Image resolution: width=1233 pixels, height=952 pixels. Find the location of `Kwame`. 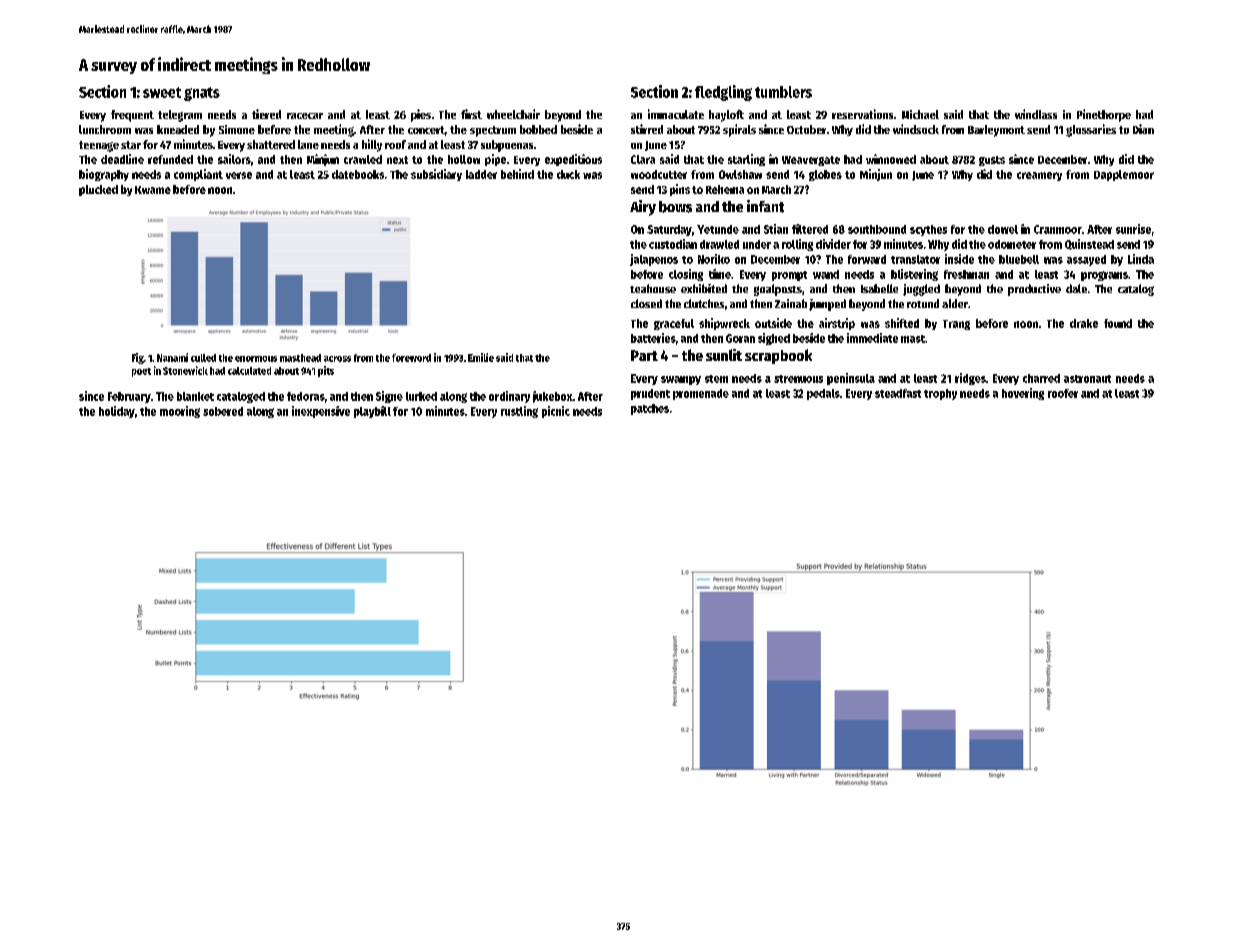

Kwame is located at coordinates (153, 190).
